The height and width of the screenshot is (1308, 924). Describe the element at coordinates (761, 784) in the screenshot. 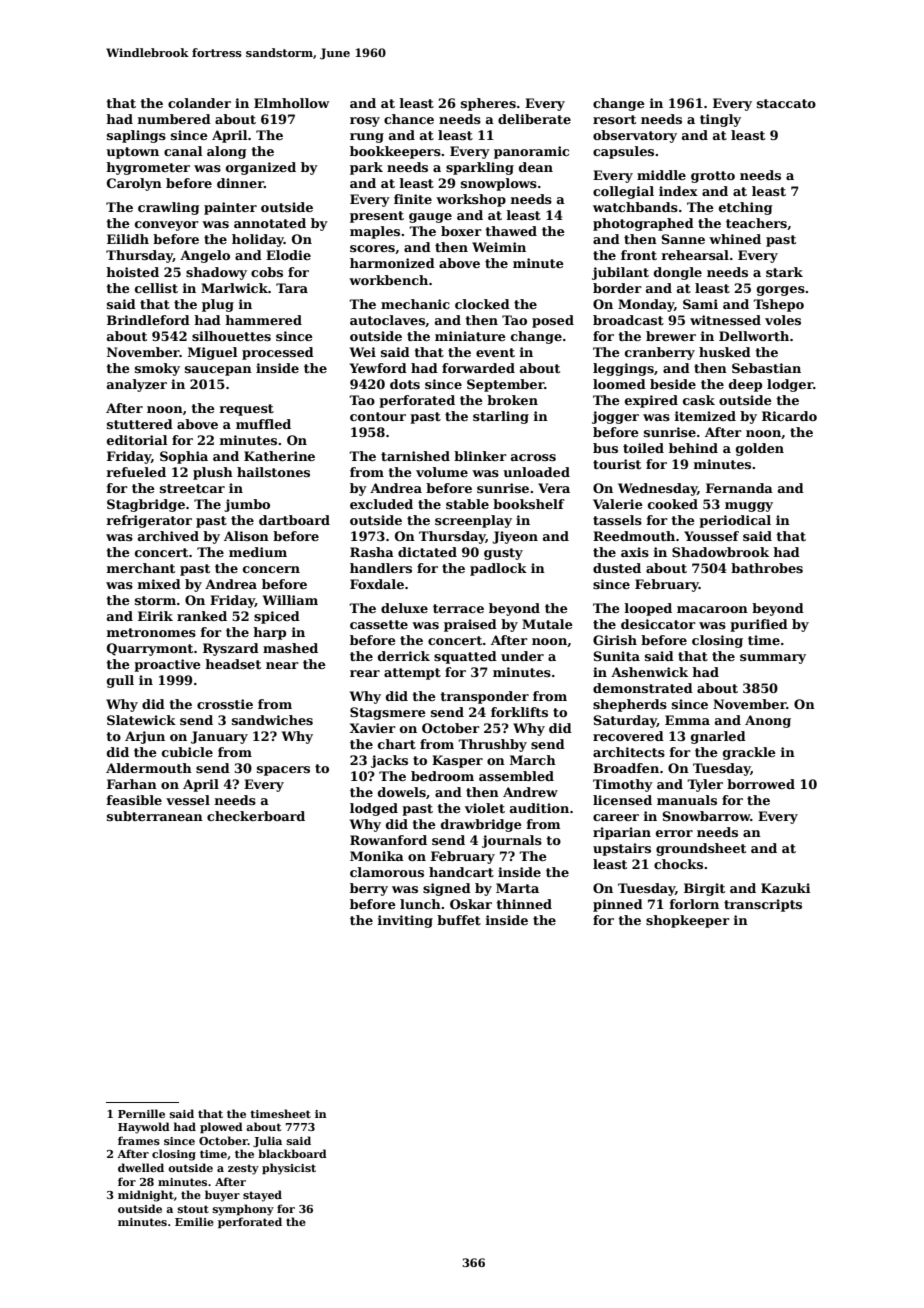

I see `borrowed` at that location.
